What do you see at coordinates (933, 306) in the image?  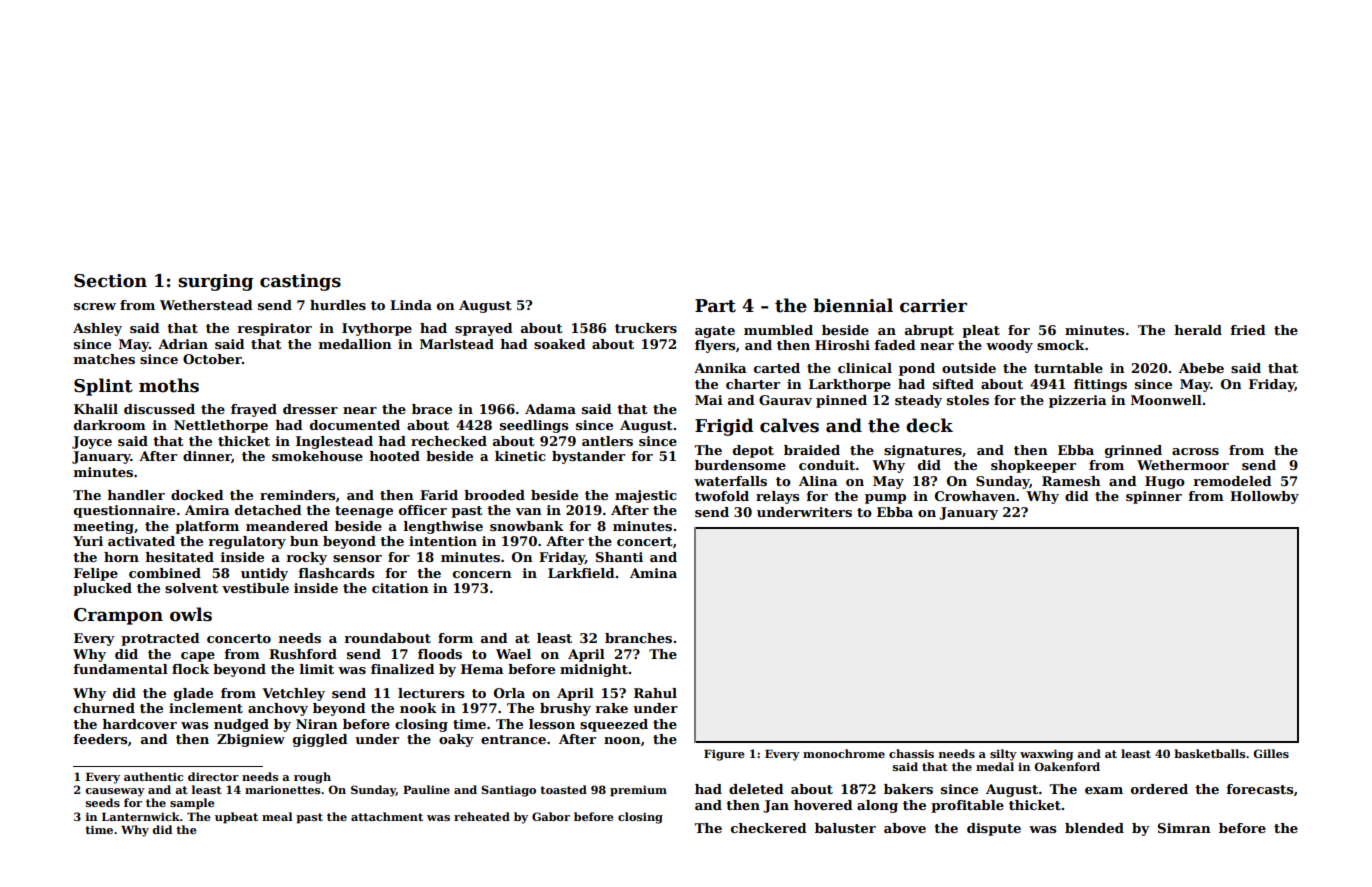 I see `carrier` at bounding box center [933, 306].
